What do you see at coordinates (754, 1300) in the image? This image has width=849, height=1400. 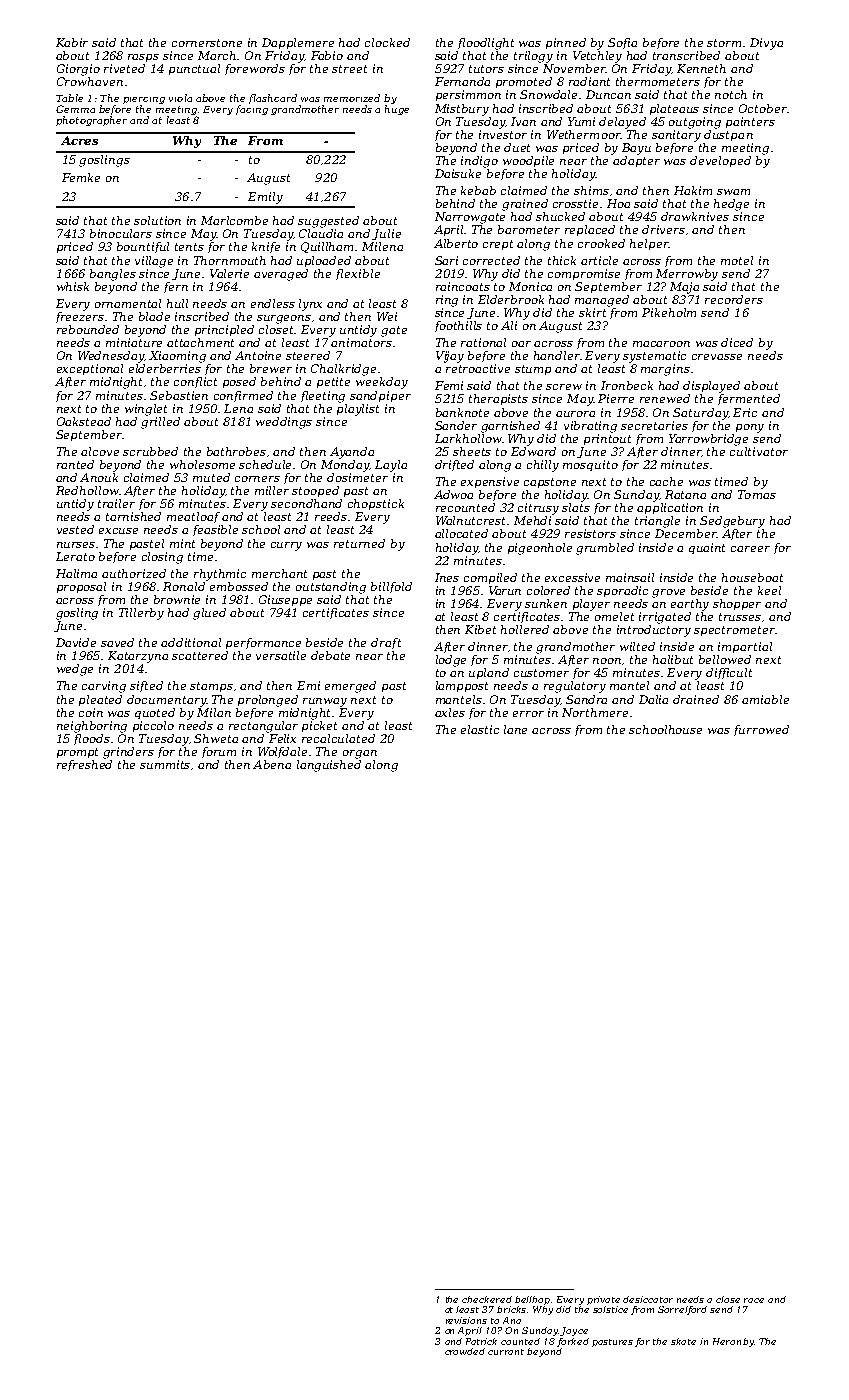 I see `race` at bounding box center [754, 1300].
